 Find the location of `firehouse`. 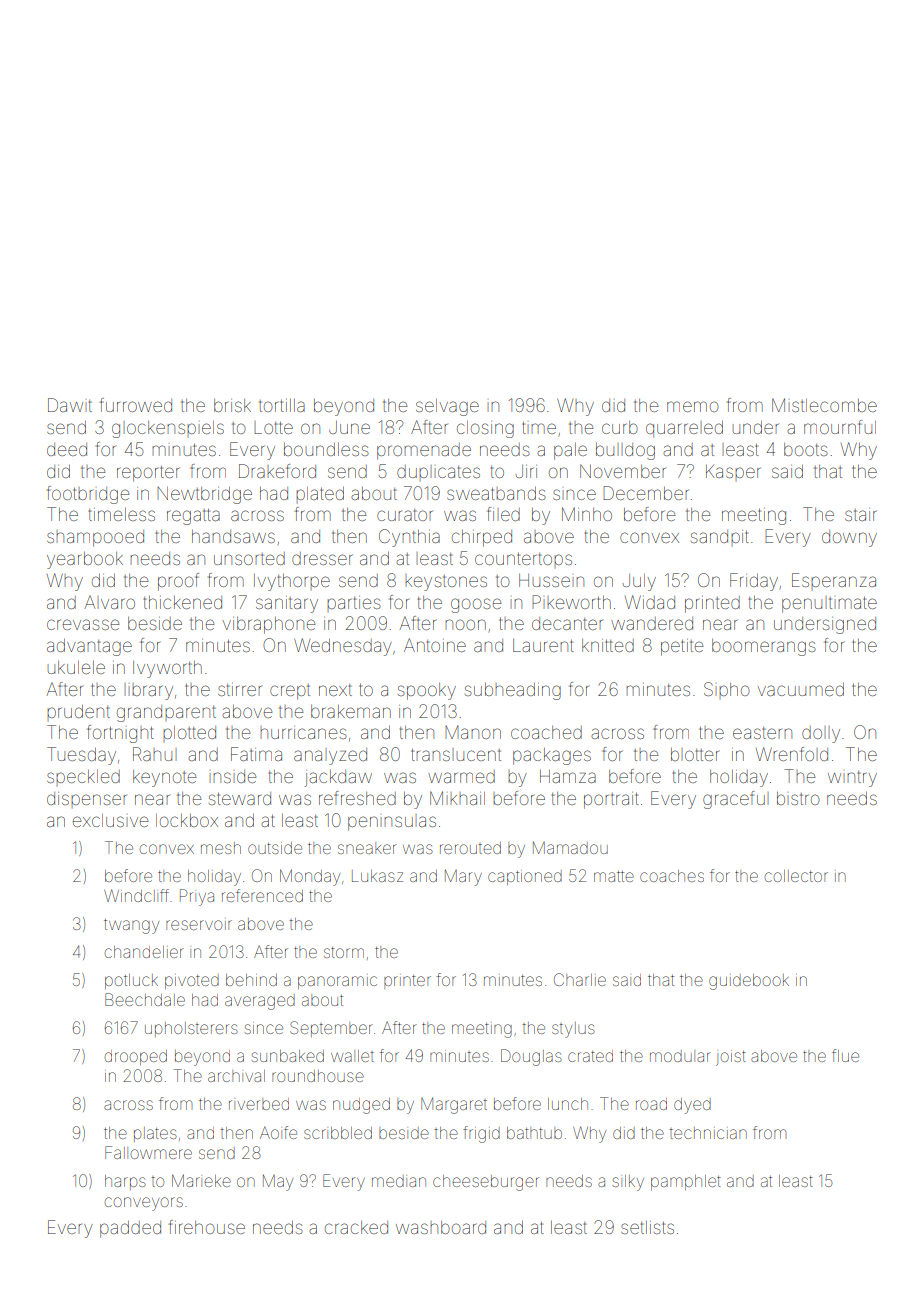

firehouse is located at coordinates (207, 1227).
